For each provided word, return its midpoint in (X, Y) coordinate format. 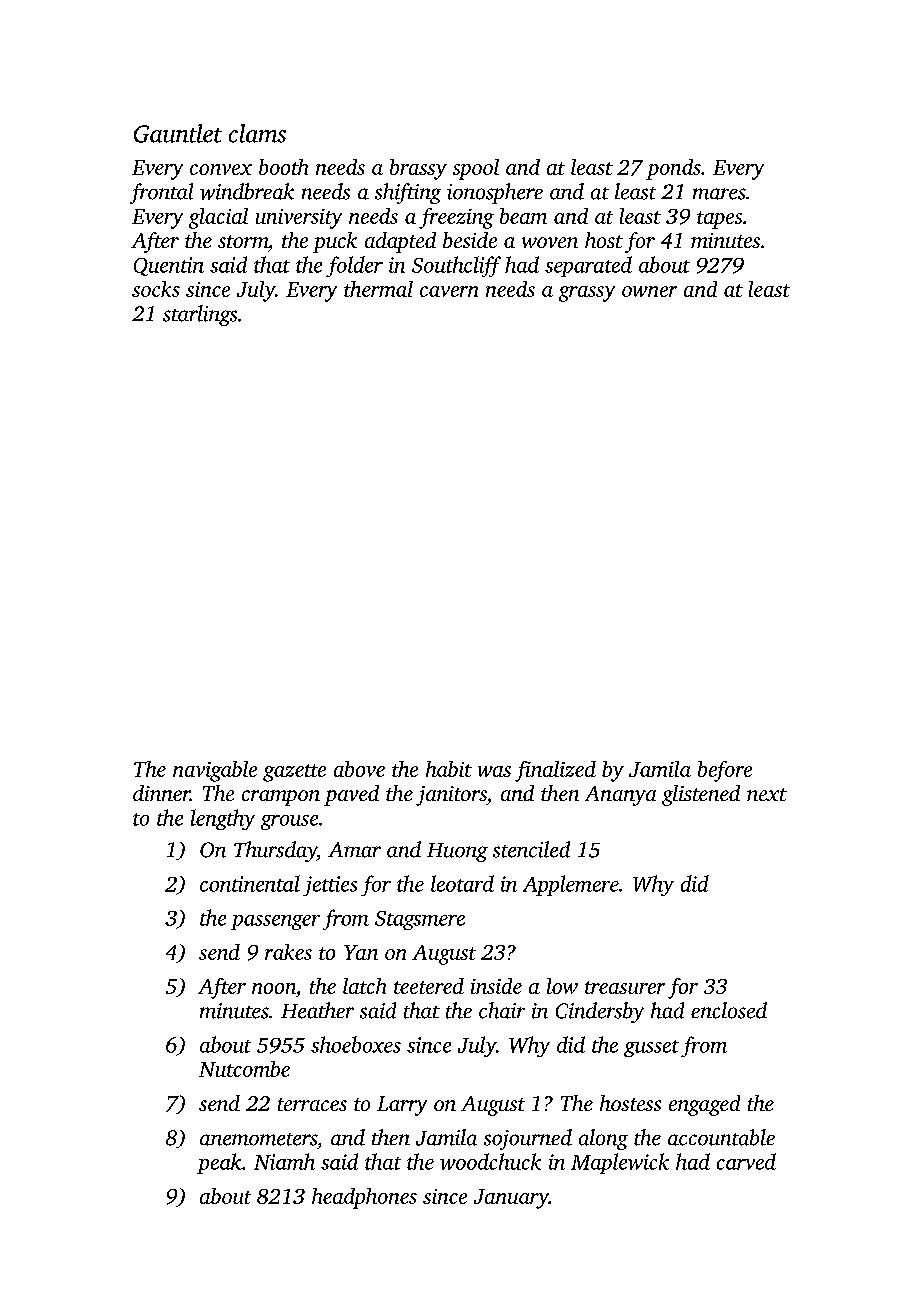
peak (219, 1163)
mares (719, 194)
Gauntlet (178, 133)
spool (476, 169)
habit (449, 769)
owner (649, 291)
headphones (364, 1198)
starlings (200, 315)
